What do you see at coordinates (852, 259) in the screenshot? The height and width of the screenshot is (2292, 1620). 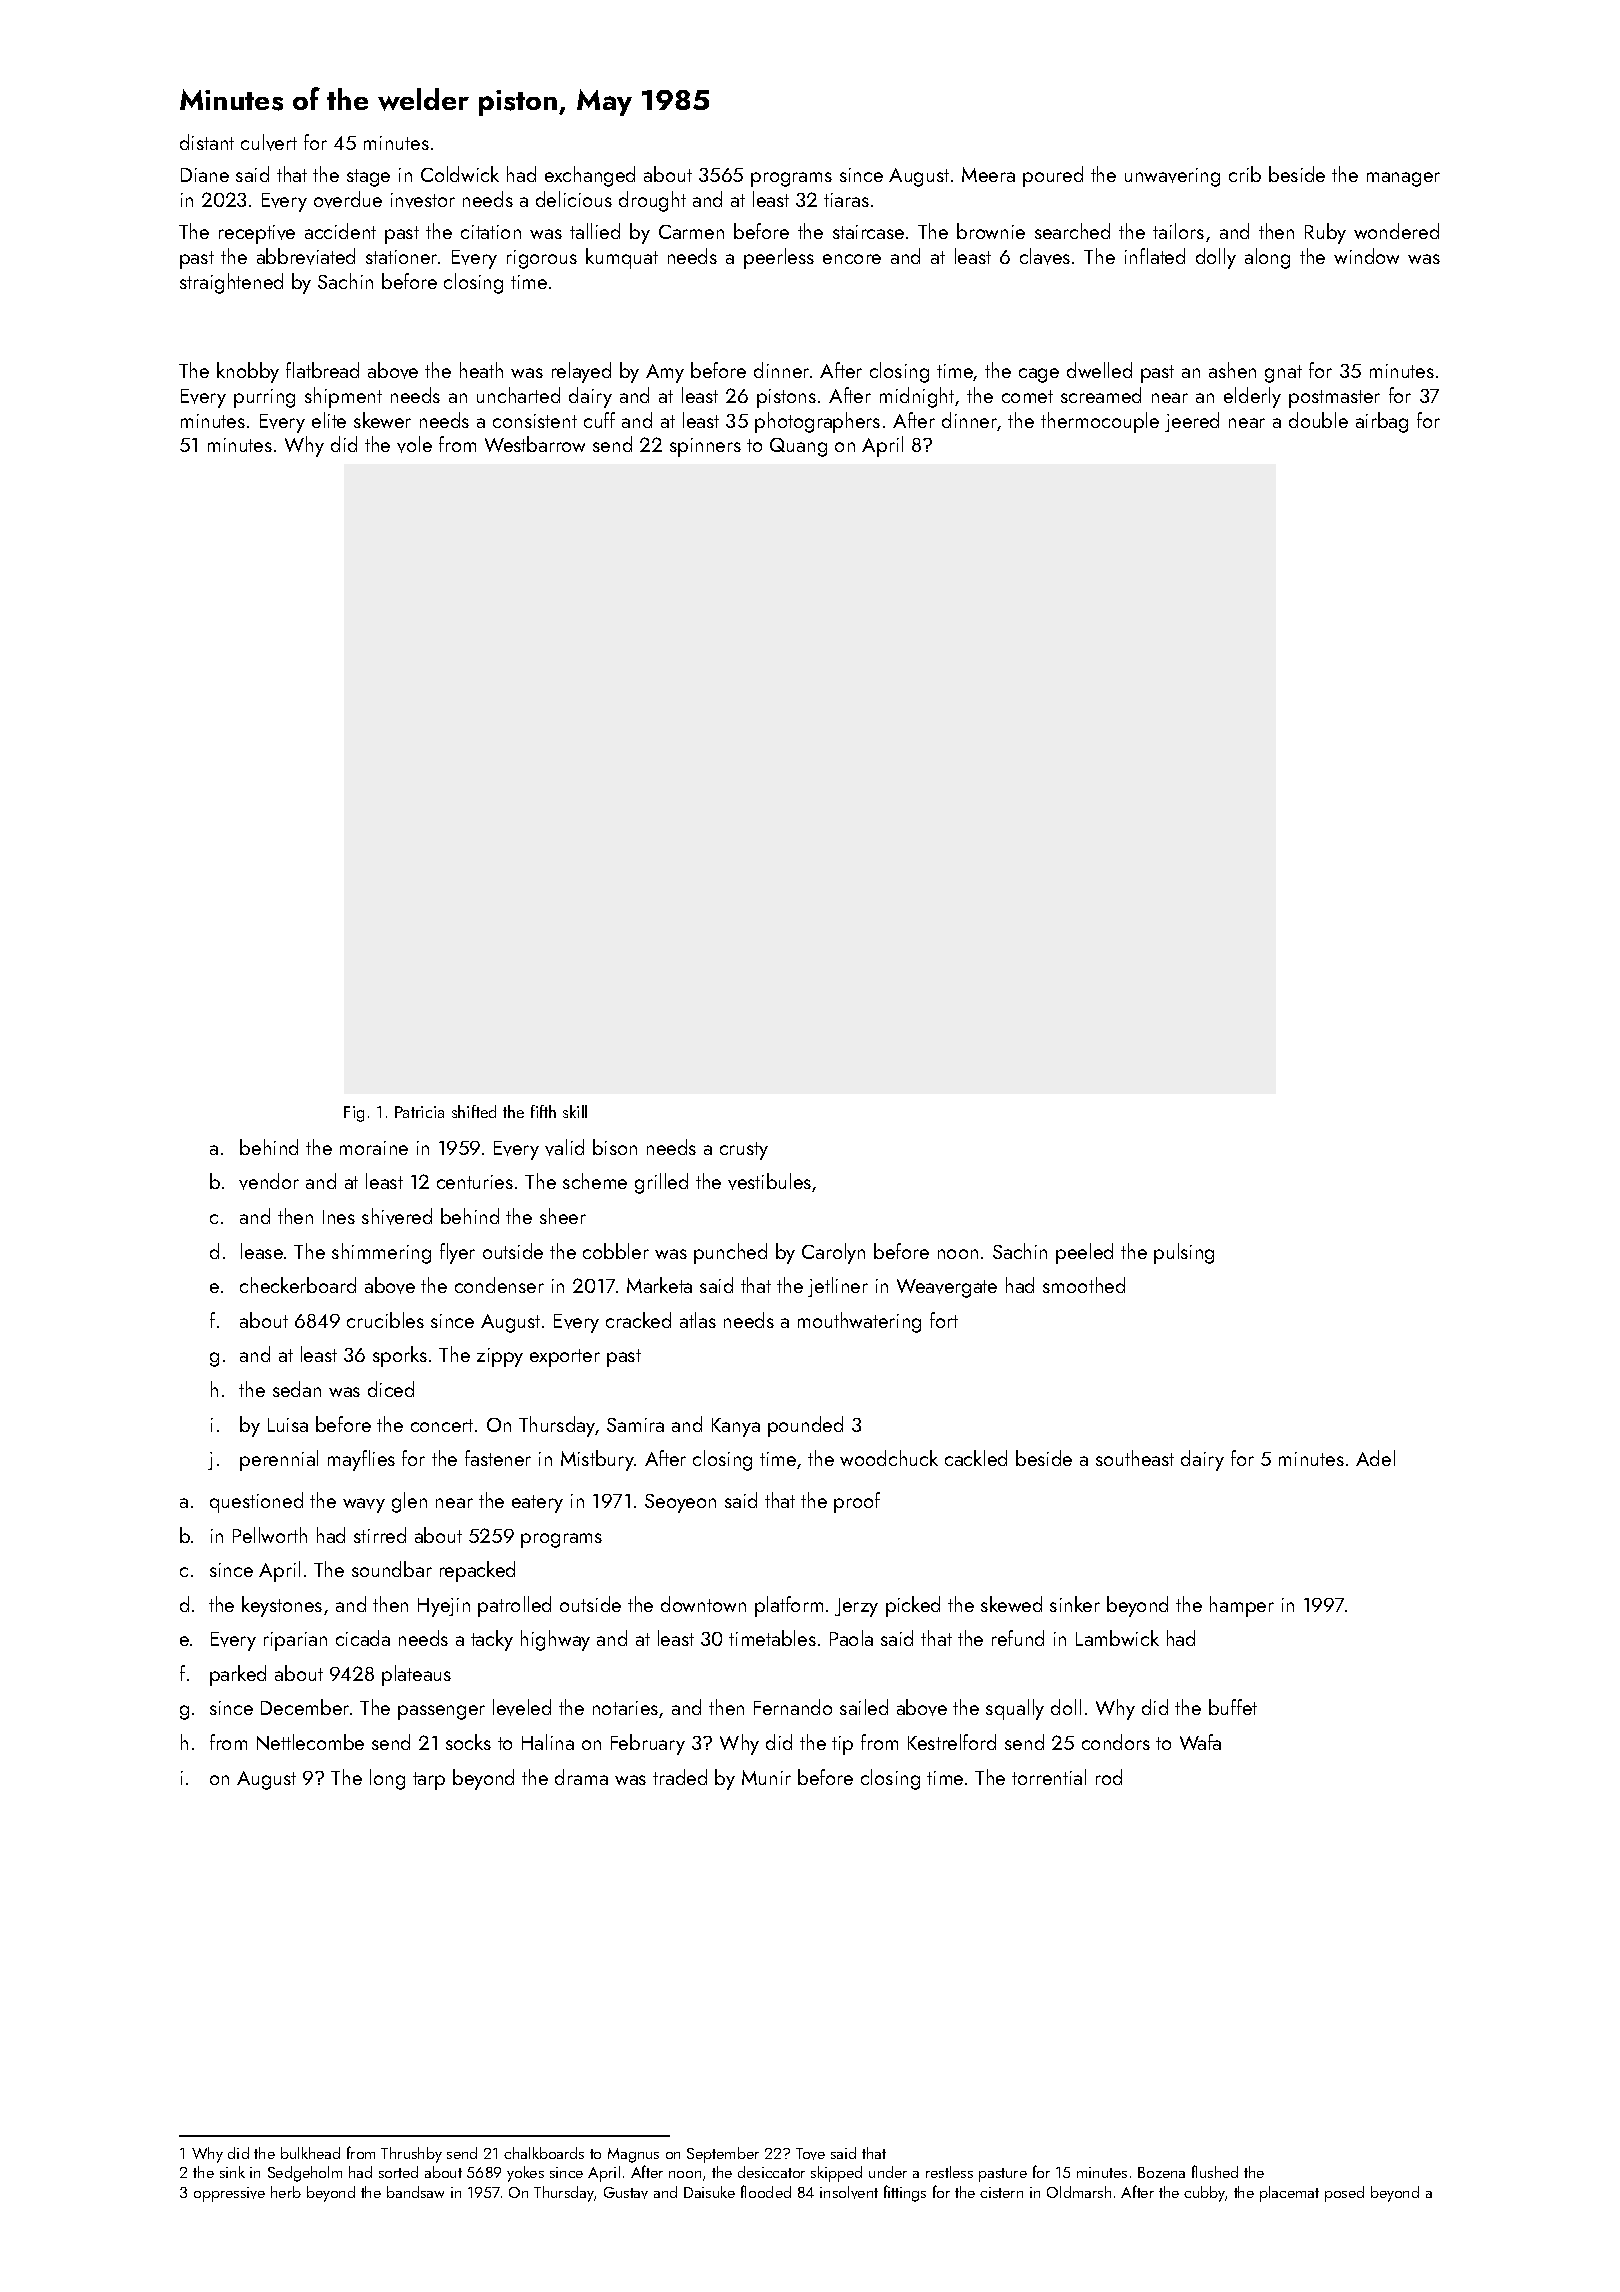 I see `encore` at bounding box center [852, 259].
